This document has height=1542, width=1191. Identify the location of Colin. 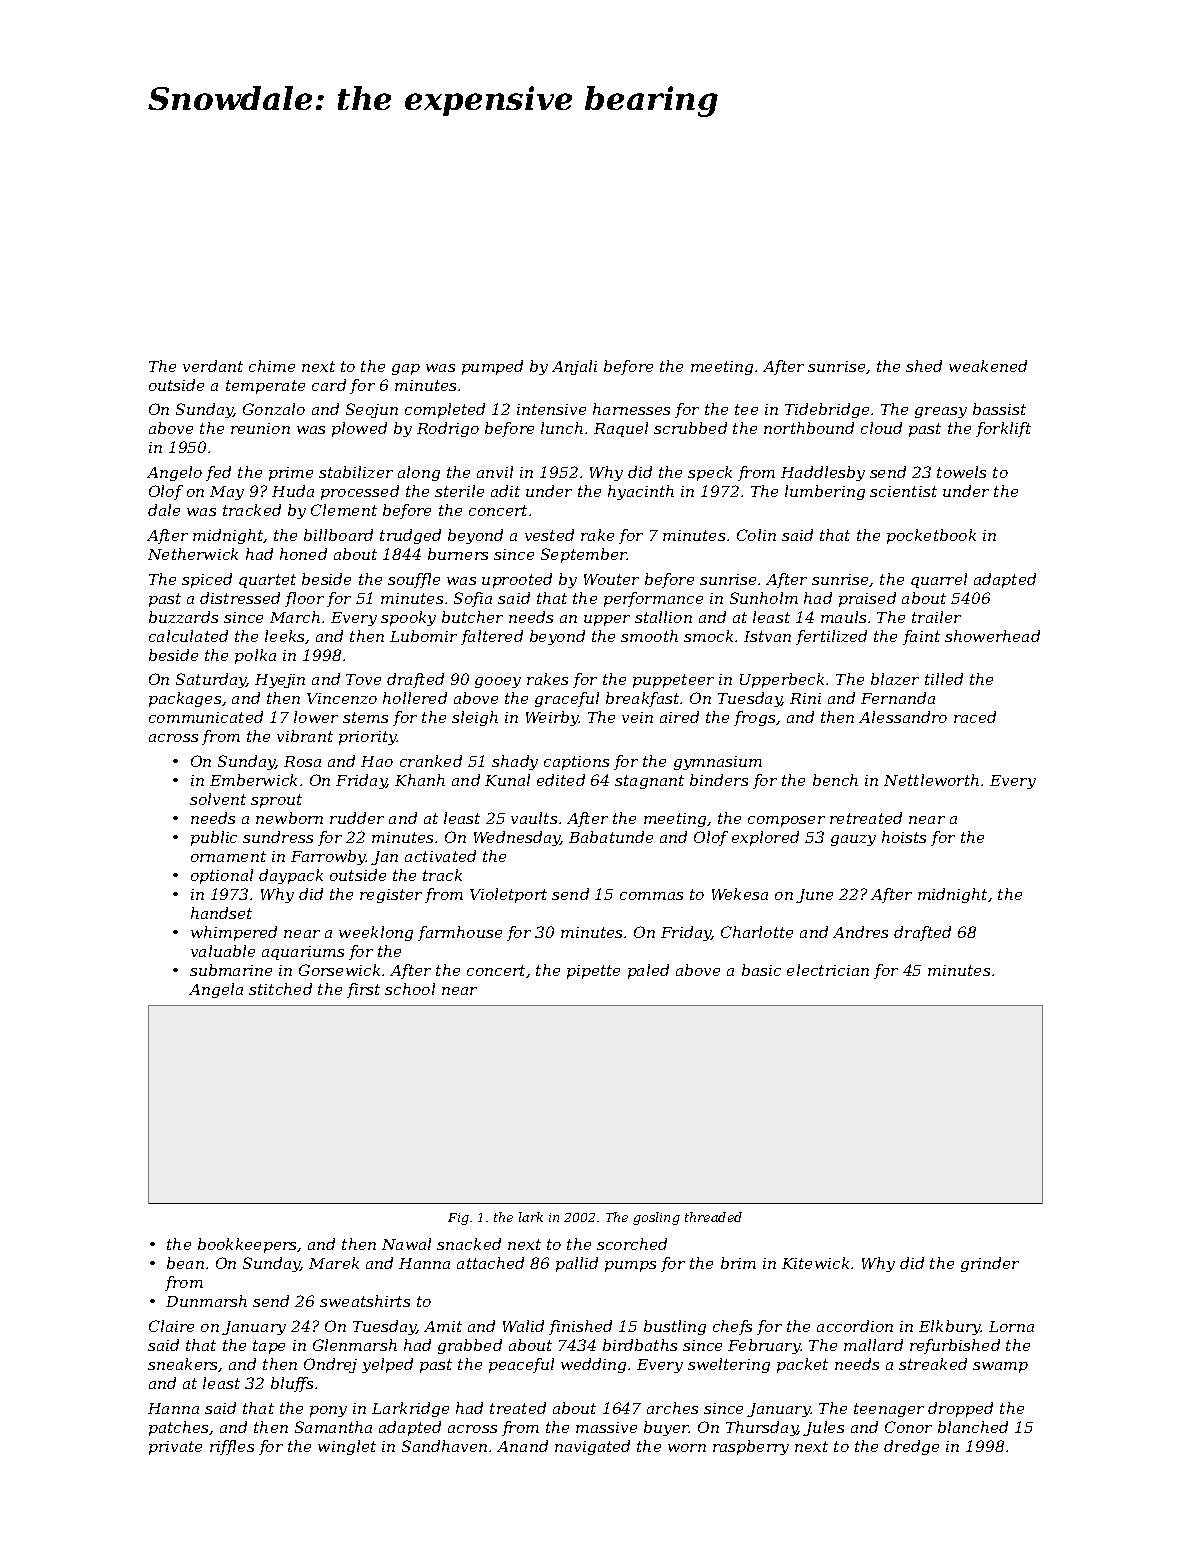
(756, 535).
